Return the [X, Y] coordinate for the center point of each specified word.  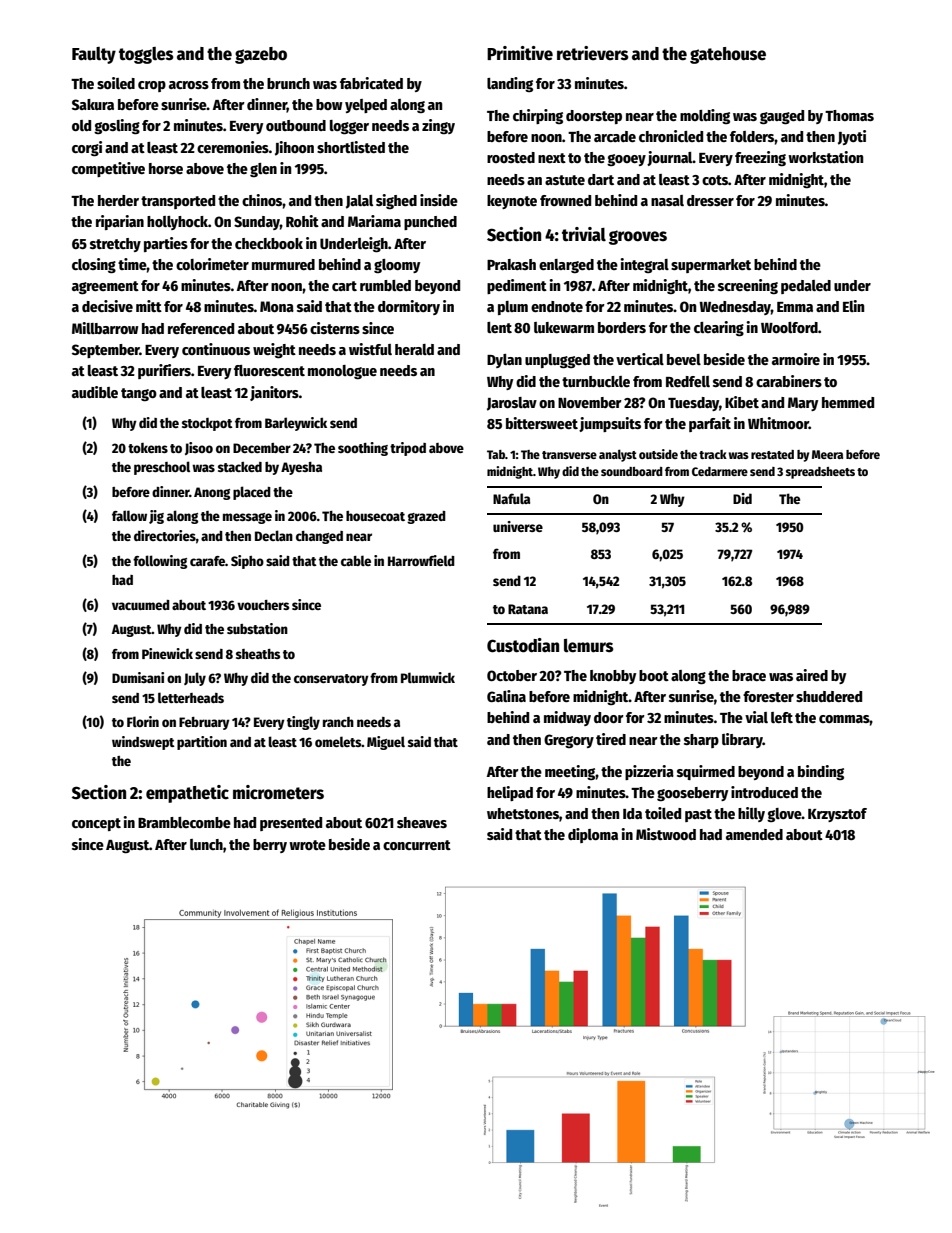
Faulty [94, 55]
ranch [338, 722]
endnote [557, 306]
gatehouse [728, 55]
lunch [206, 844]
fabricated [371, 83]
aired [812, 675]
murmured [283, 264]
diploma [593, 835]
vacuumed [141, 605]
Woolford [789, 327]
